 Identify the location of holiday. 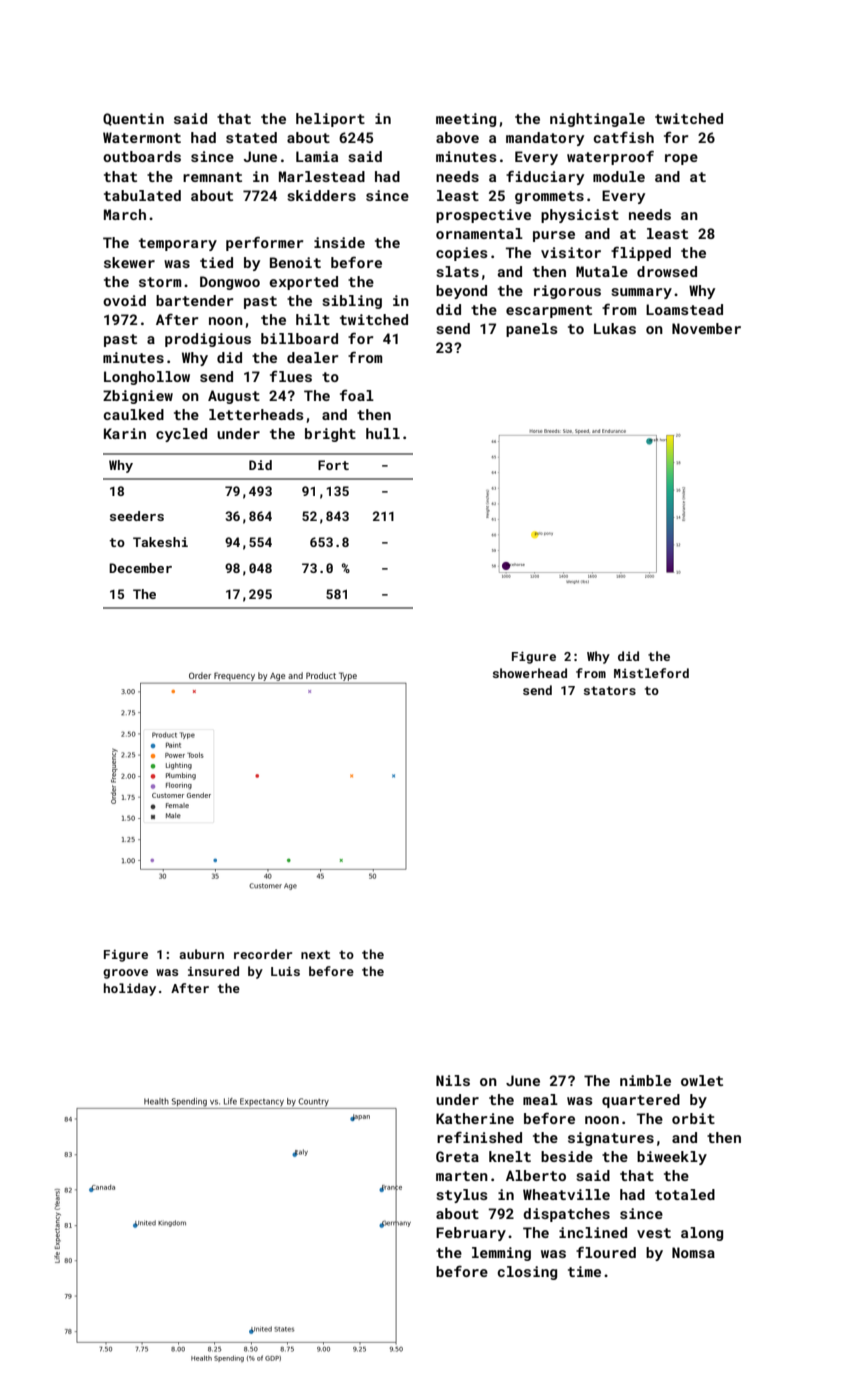
(130, 989).
